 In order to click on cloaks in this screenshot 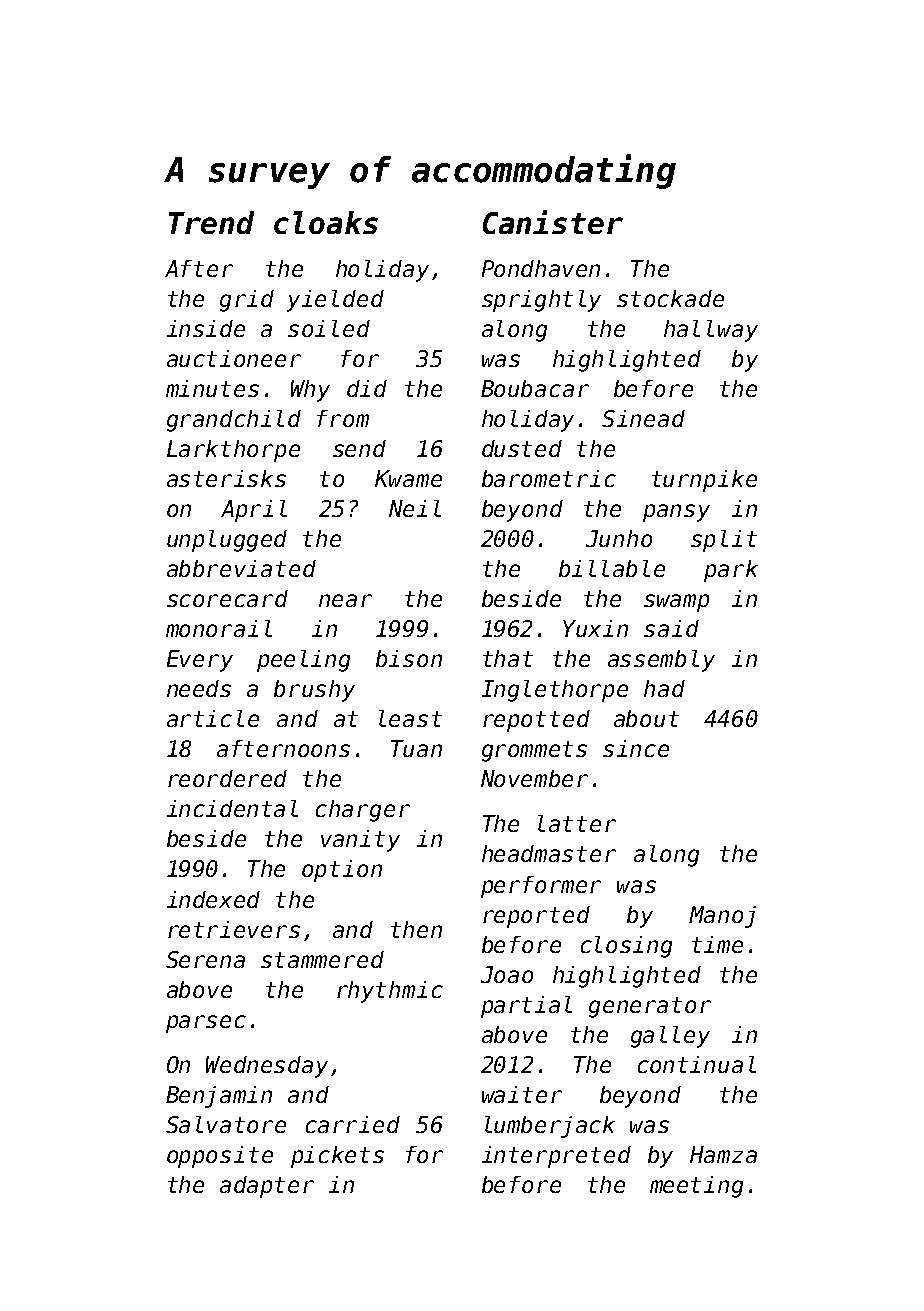, I will do `click(326, 222)`.
